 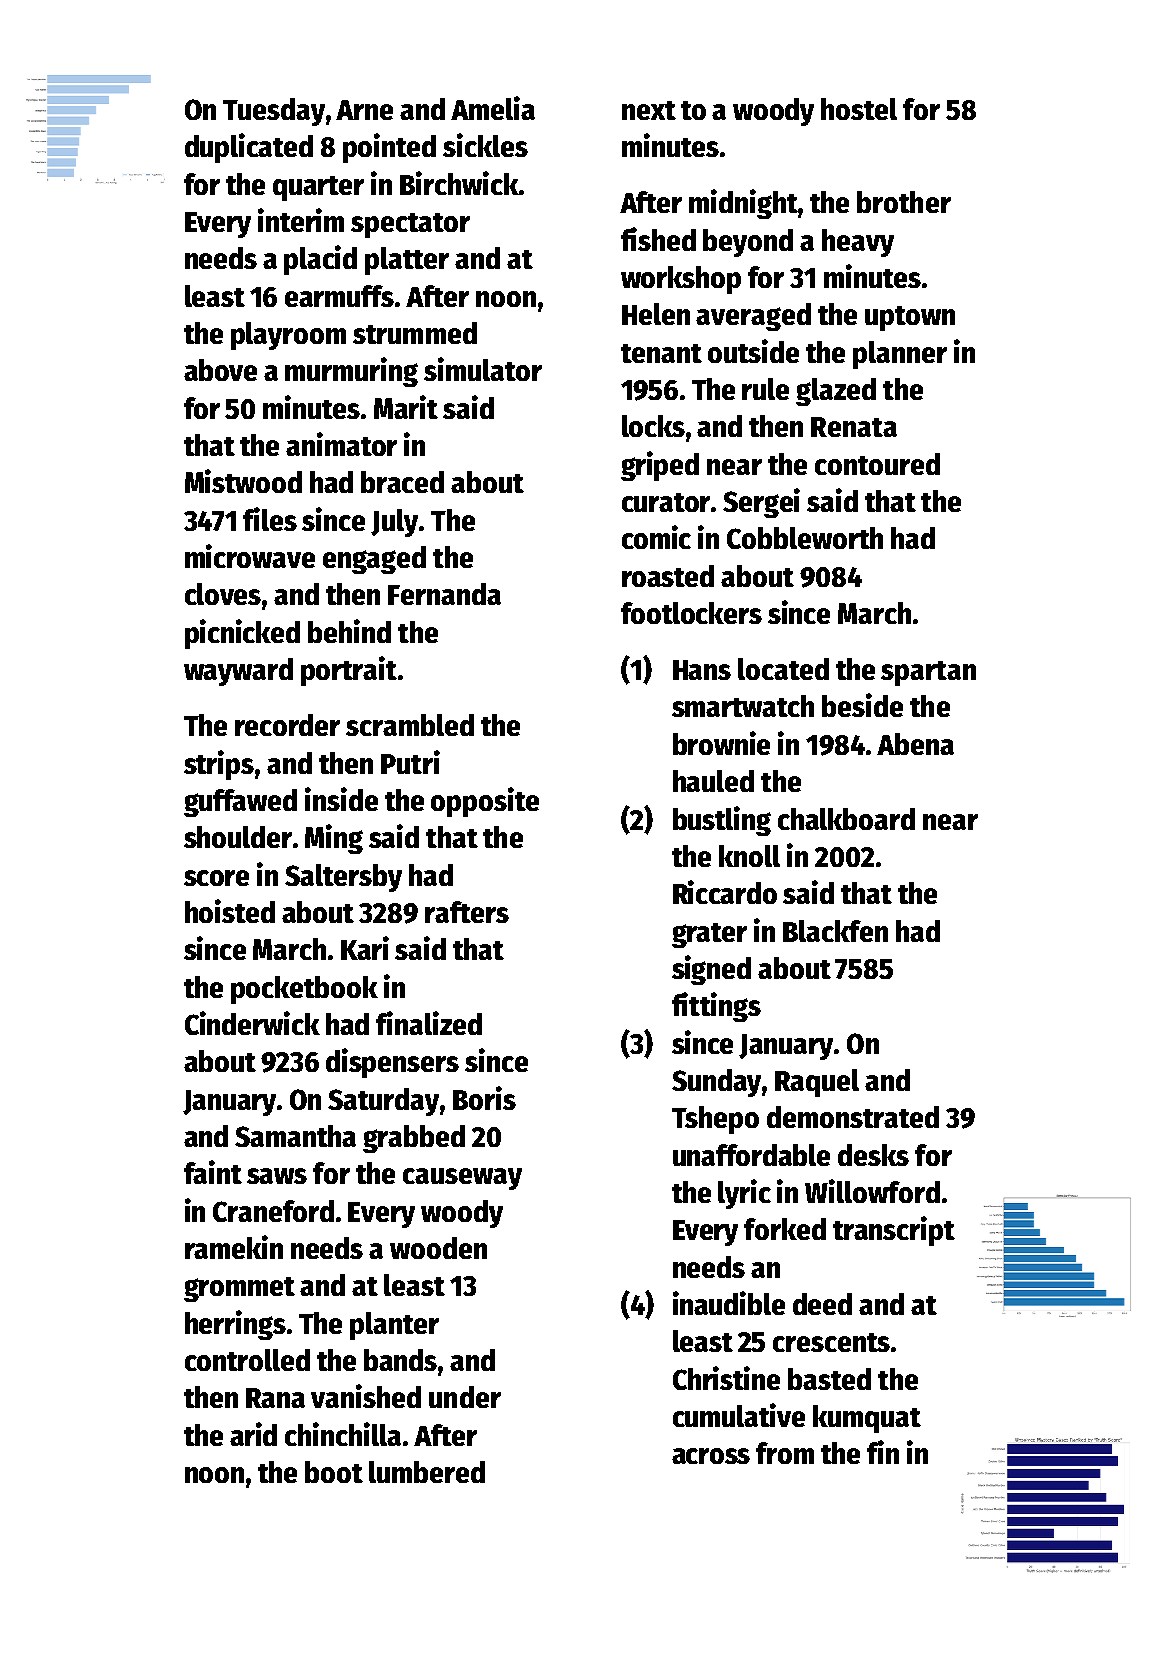 I want to click on next, so click(x=649, y=110).
